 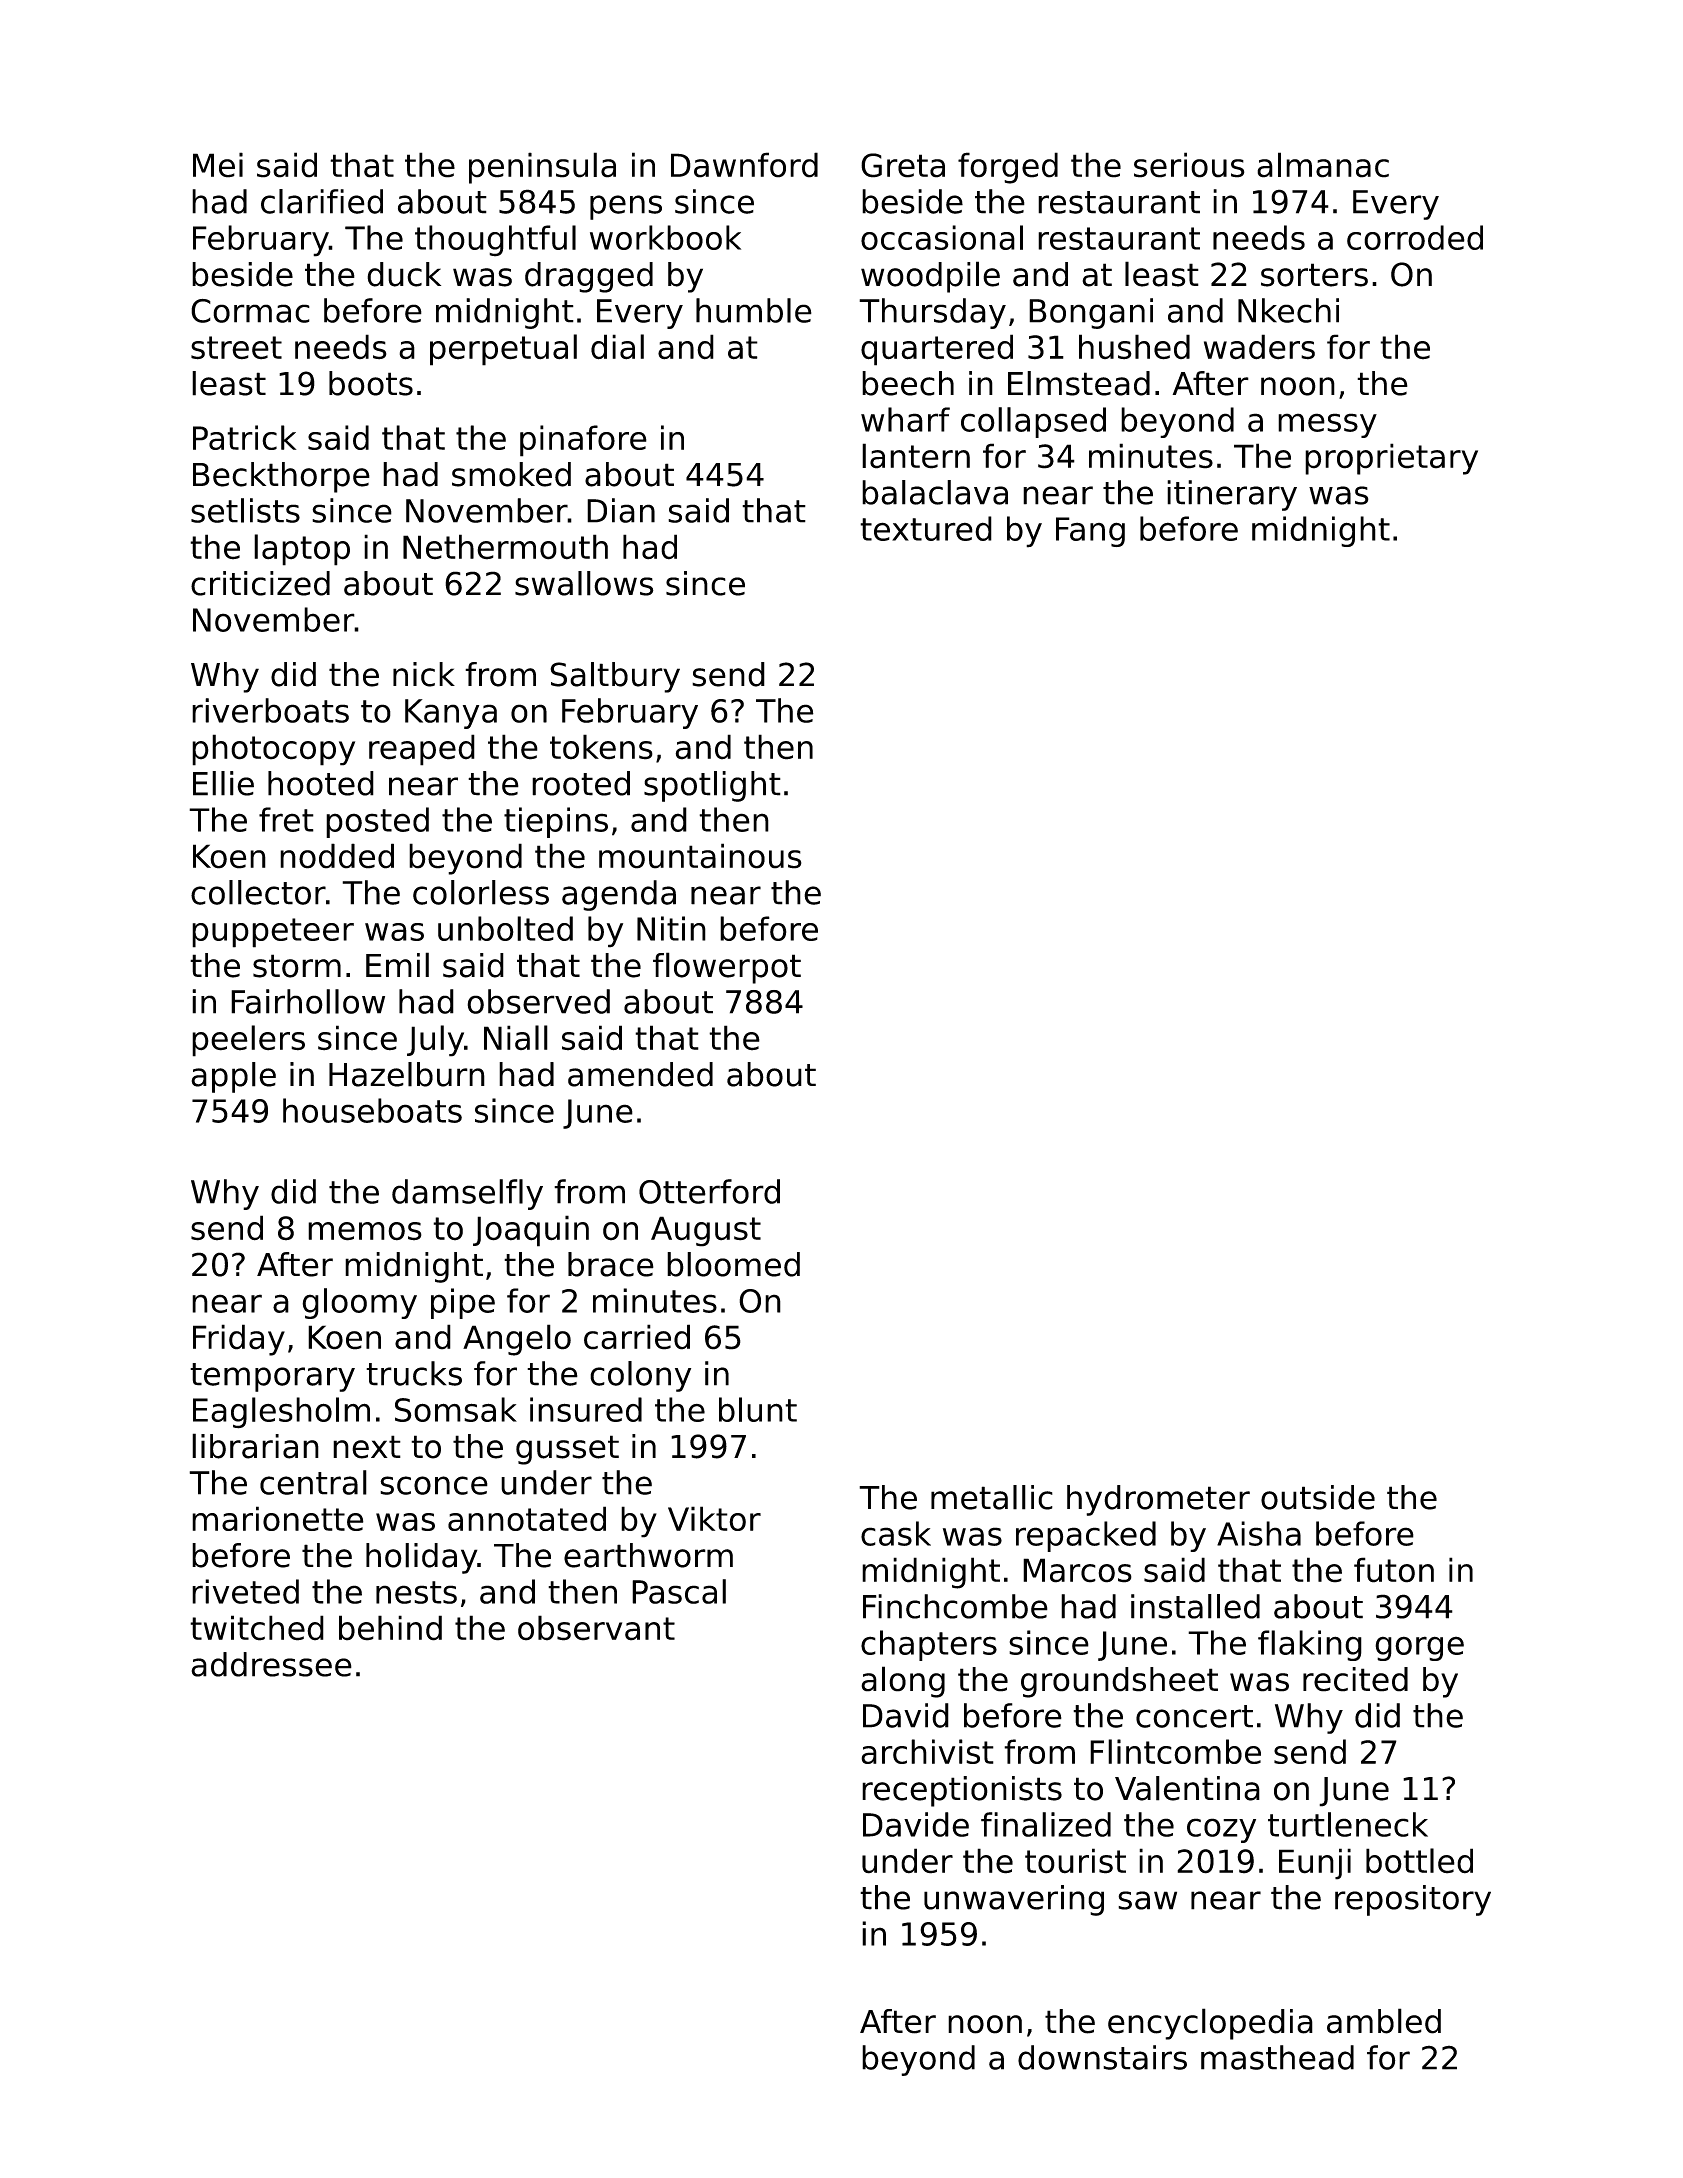 What do you see at coordinates (404, 274) in the page?
I see `duck` at bounding box center [404, 274].
